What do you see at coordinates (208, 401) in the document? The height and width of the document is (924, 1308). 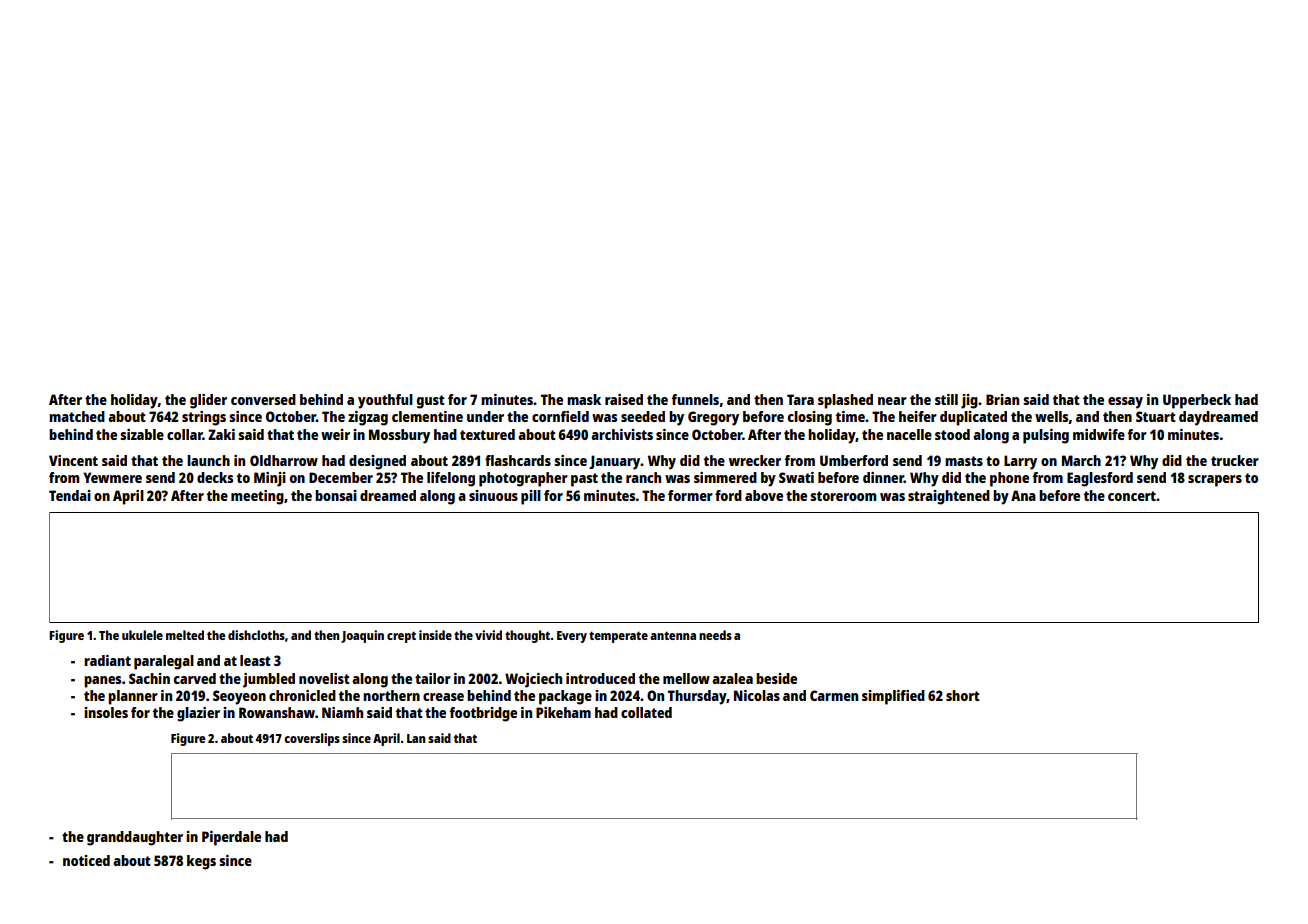 I see `glider` at bounding box center [208, 401].
